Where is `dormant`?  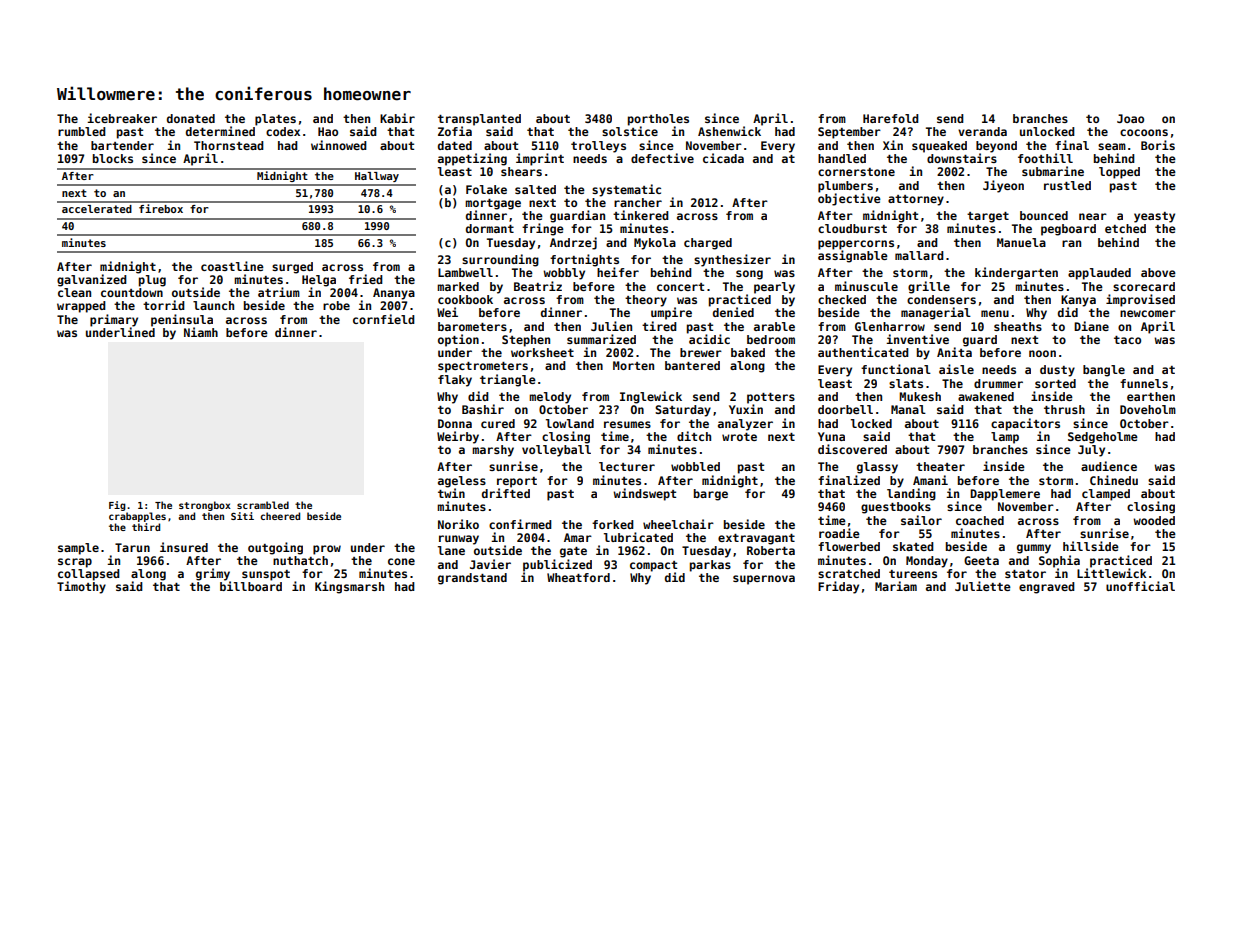
dormant is located at coordinates (490, 228).
